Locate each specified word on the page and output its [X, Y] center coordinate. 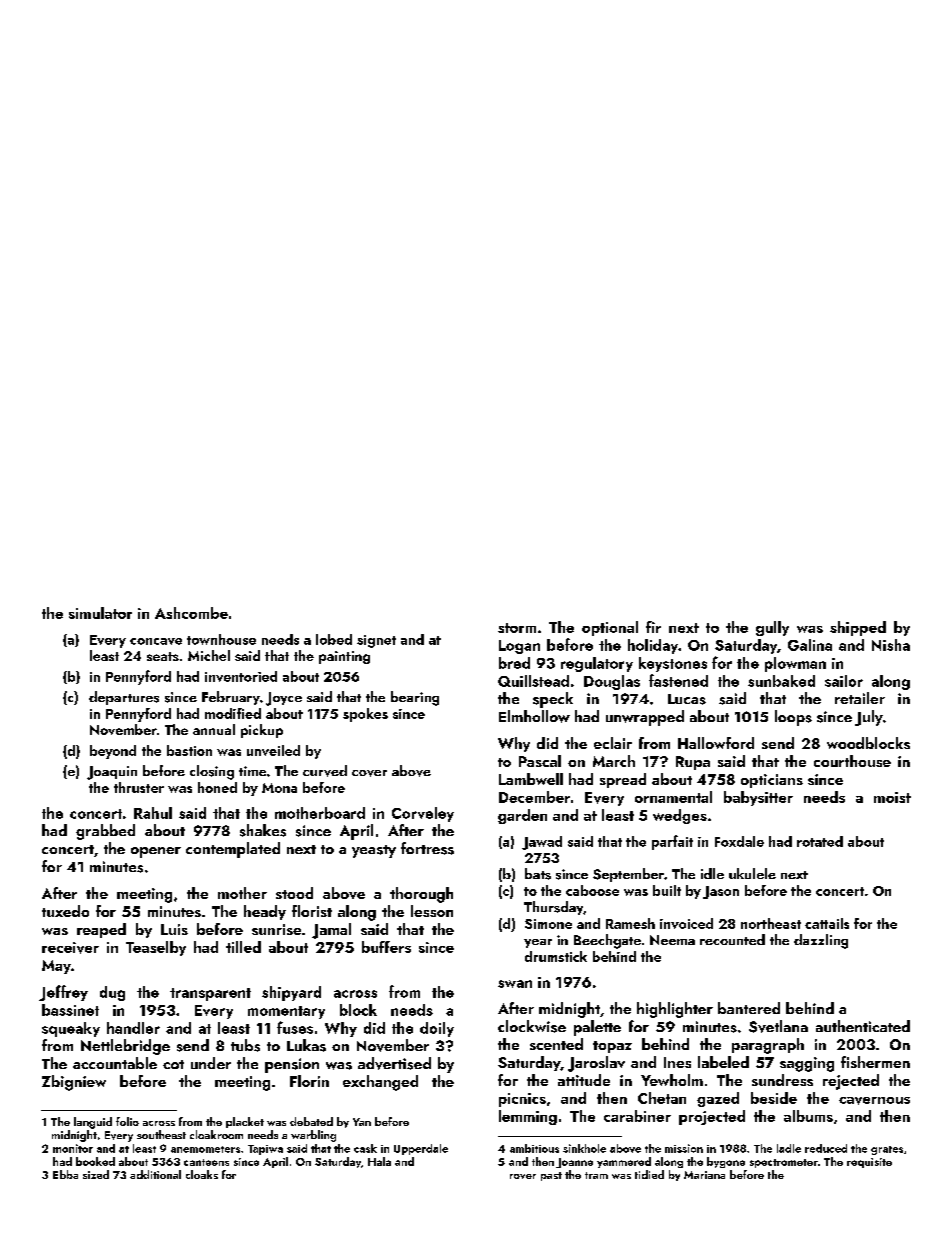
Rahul [153, 813]
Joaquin [112, 773]
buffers [386, 947]
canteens [206, 1162]
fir [653, 627]
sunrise [276, 929]
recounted [732, 939]
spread [623, 780]
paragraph [768, 1046]
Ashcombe [191, 613]
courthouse [852, 761]
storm [517, 628]
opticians [772, 781]
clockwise [532, 1026]
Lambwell [531, 779]
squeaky [71, 1029]
